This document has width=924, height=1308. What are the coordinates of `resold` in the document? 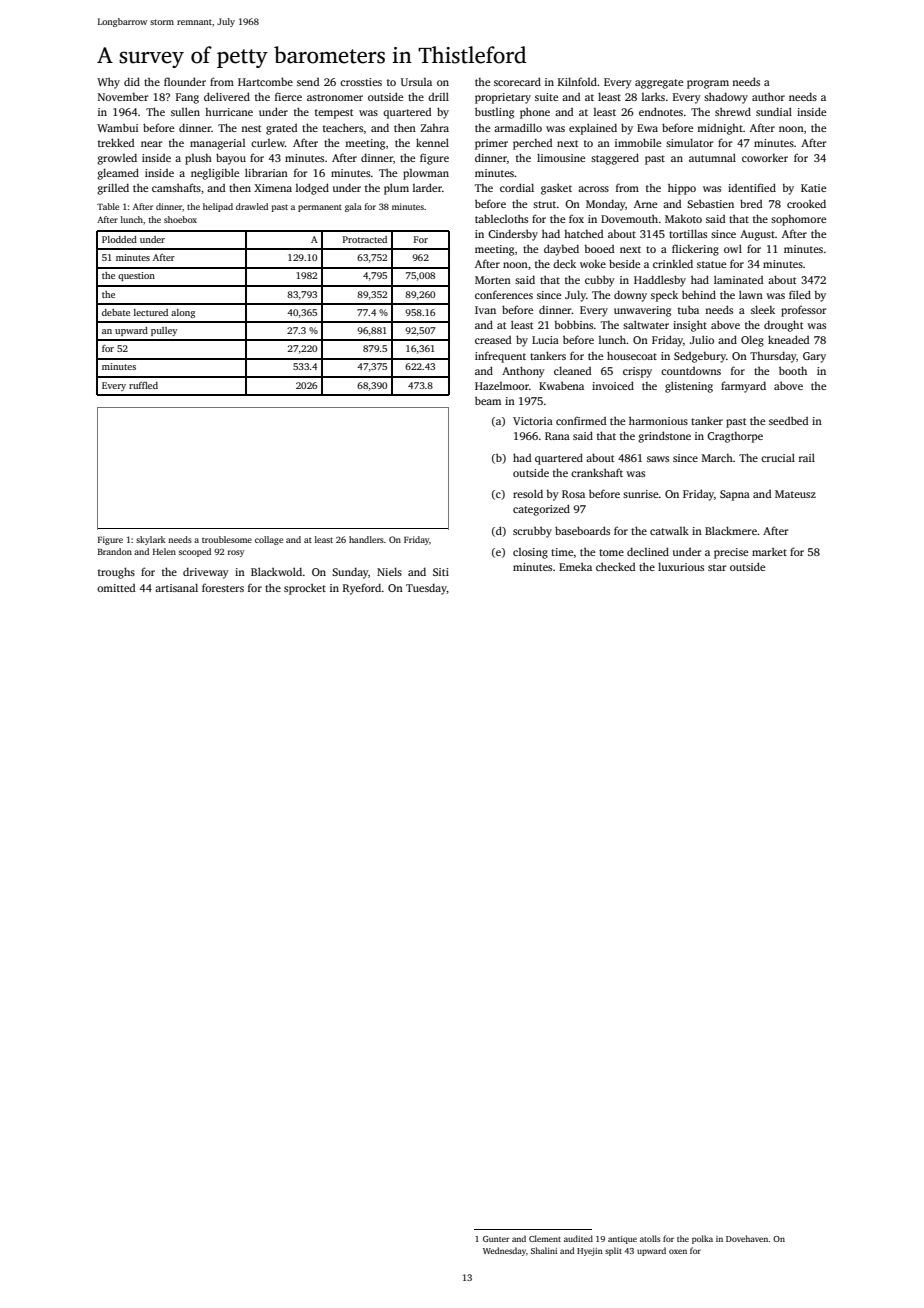 It's located at (528, 493).
